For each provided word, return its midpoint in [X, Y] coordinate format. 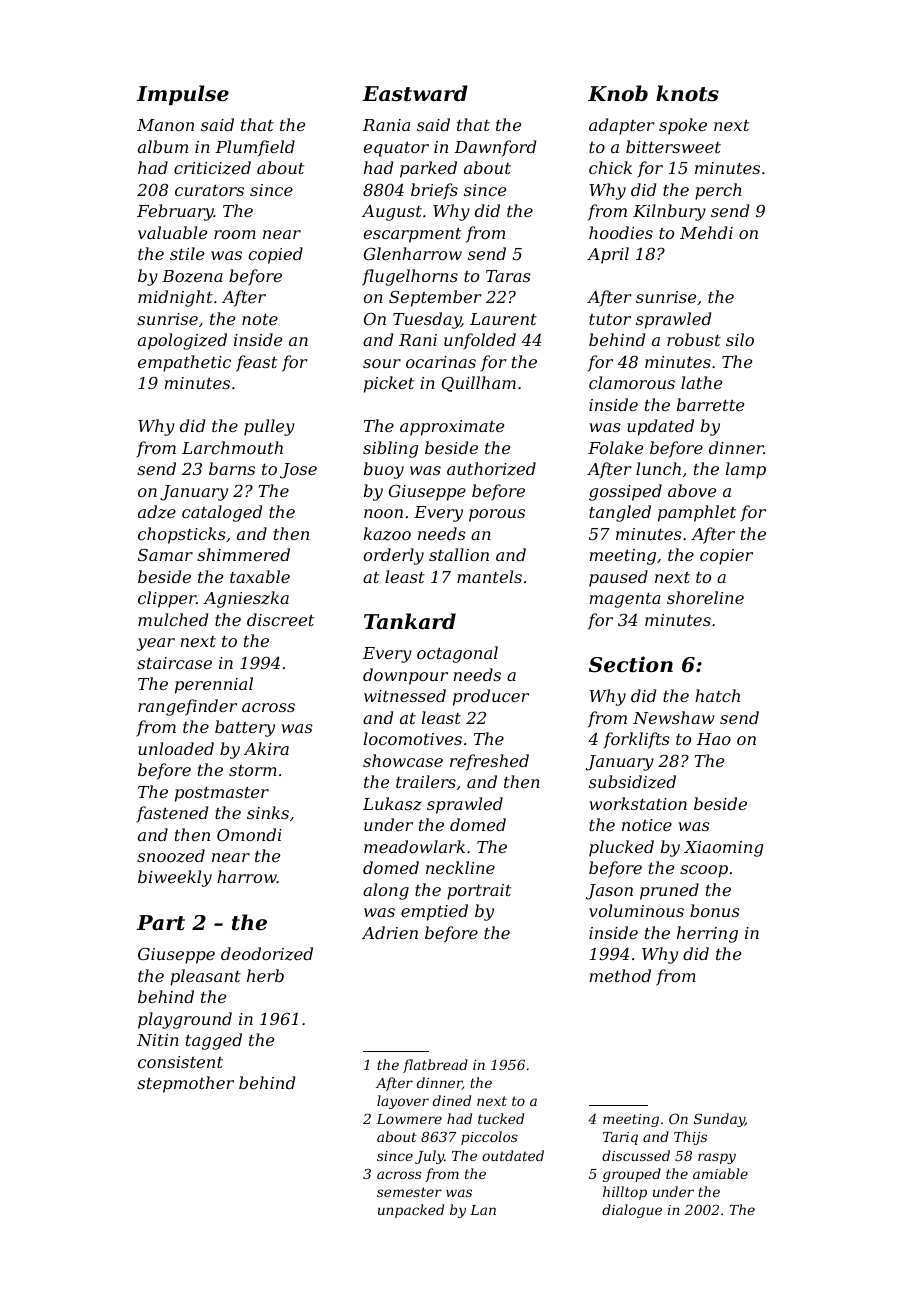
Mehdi [706, 232]
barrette [710, 404]
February [175, 212]
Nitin [158, 1040]
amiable [720, 1173]
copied [275, 255]
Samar [165, 555]
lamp [746, 470]
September [435, 298]
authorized [491, 469]
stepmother [185, 1084]
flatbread [435, 1066]
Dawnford [495, 148]
